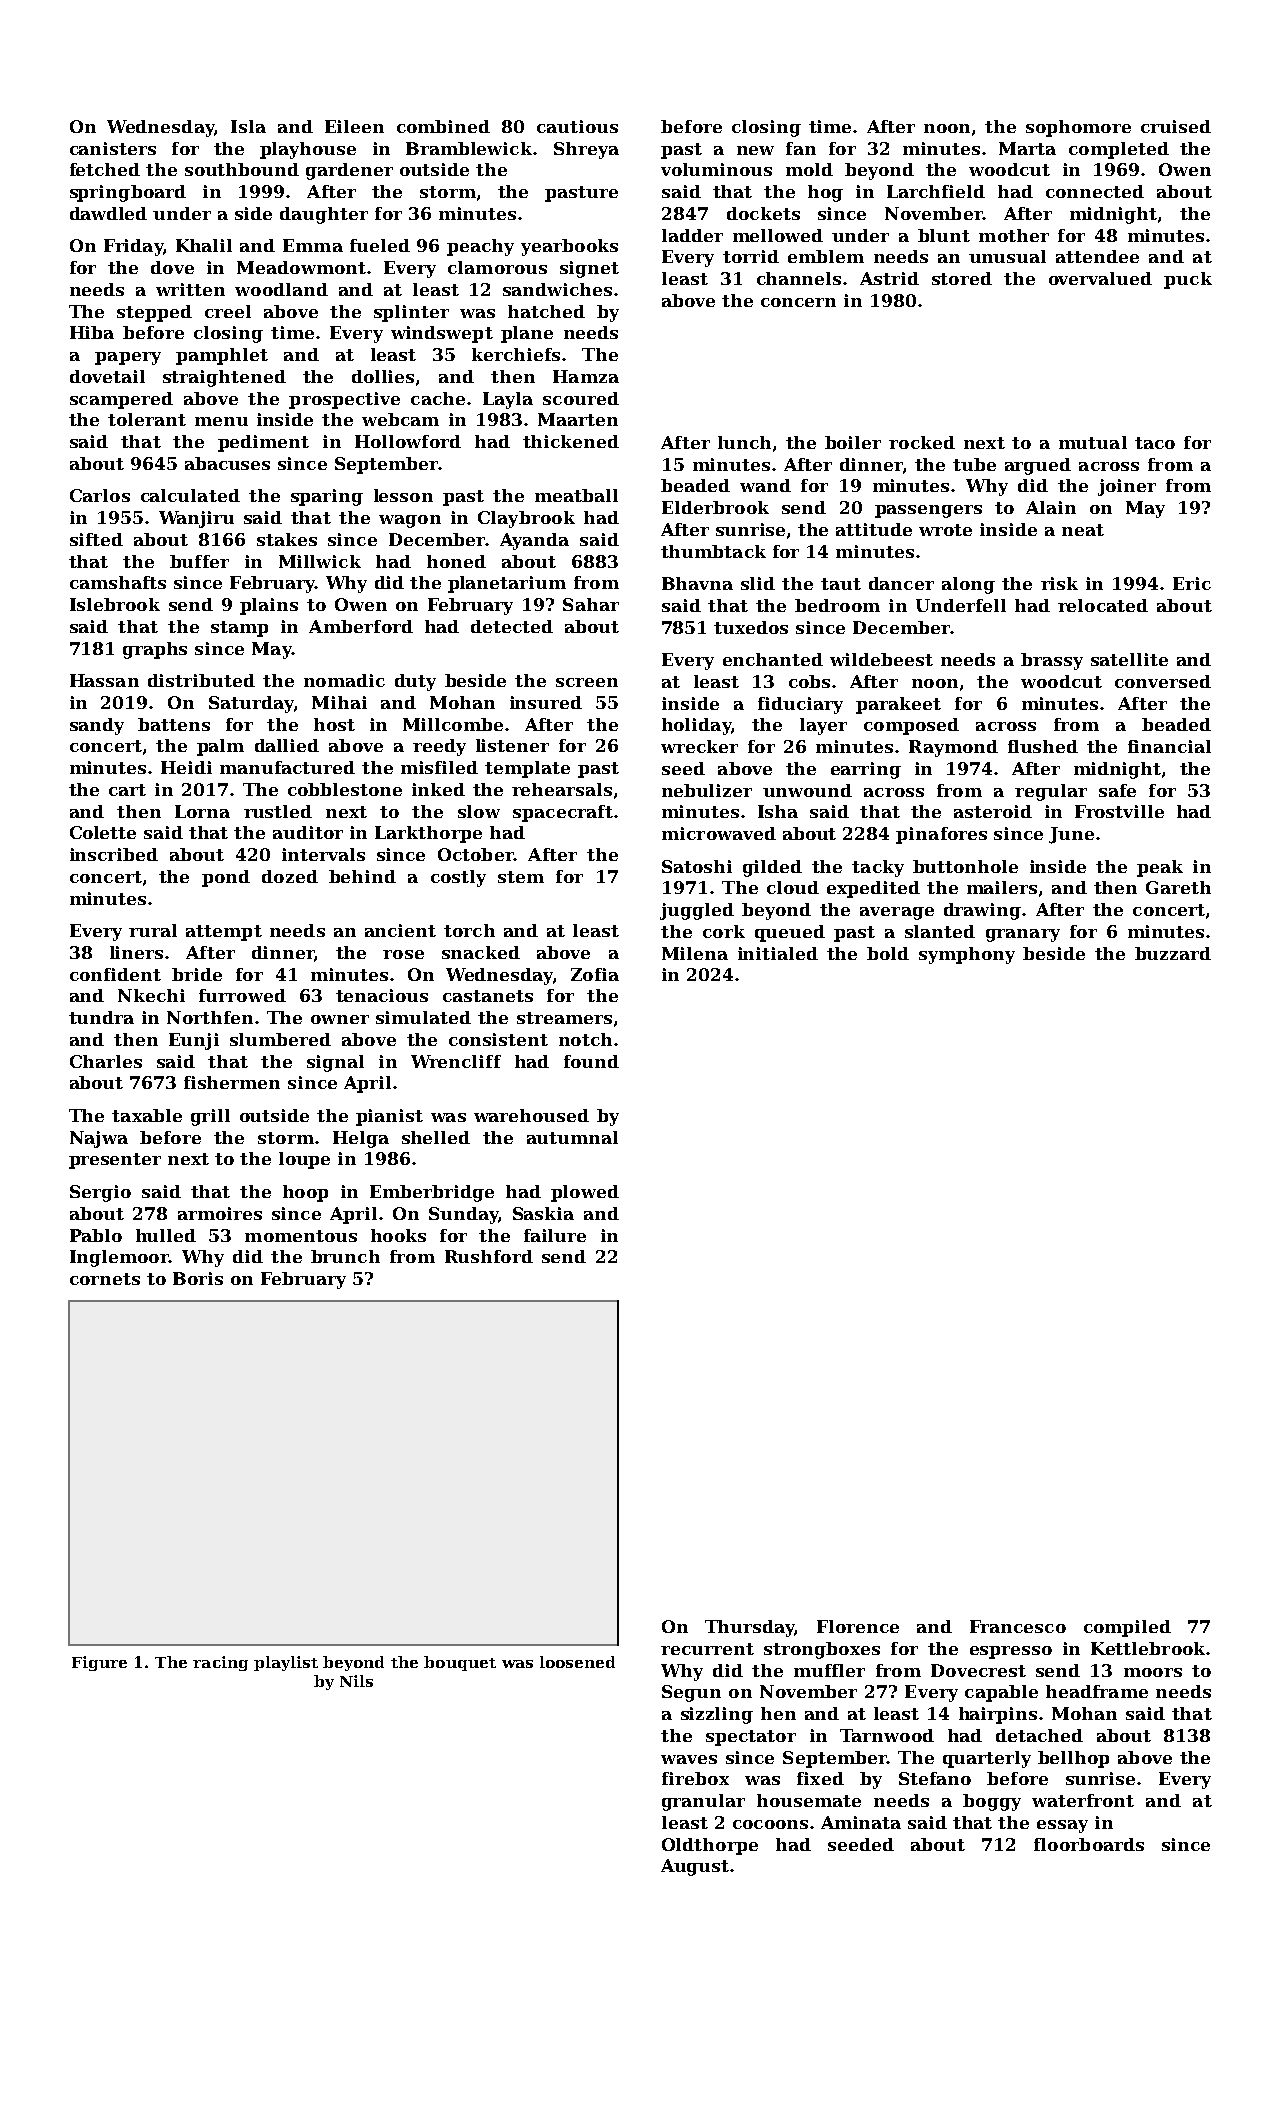  I want to click on Francesco, so click(1018, 1626).
